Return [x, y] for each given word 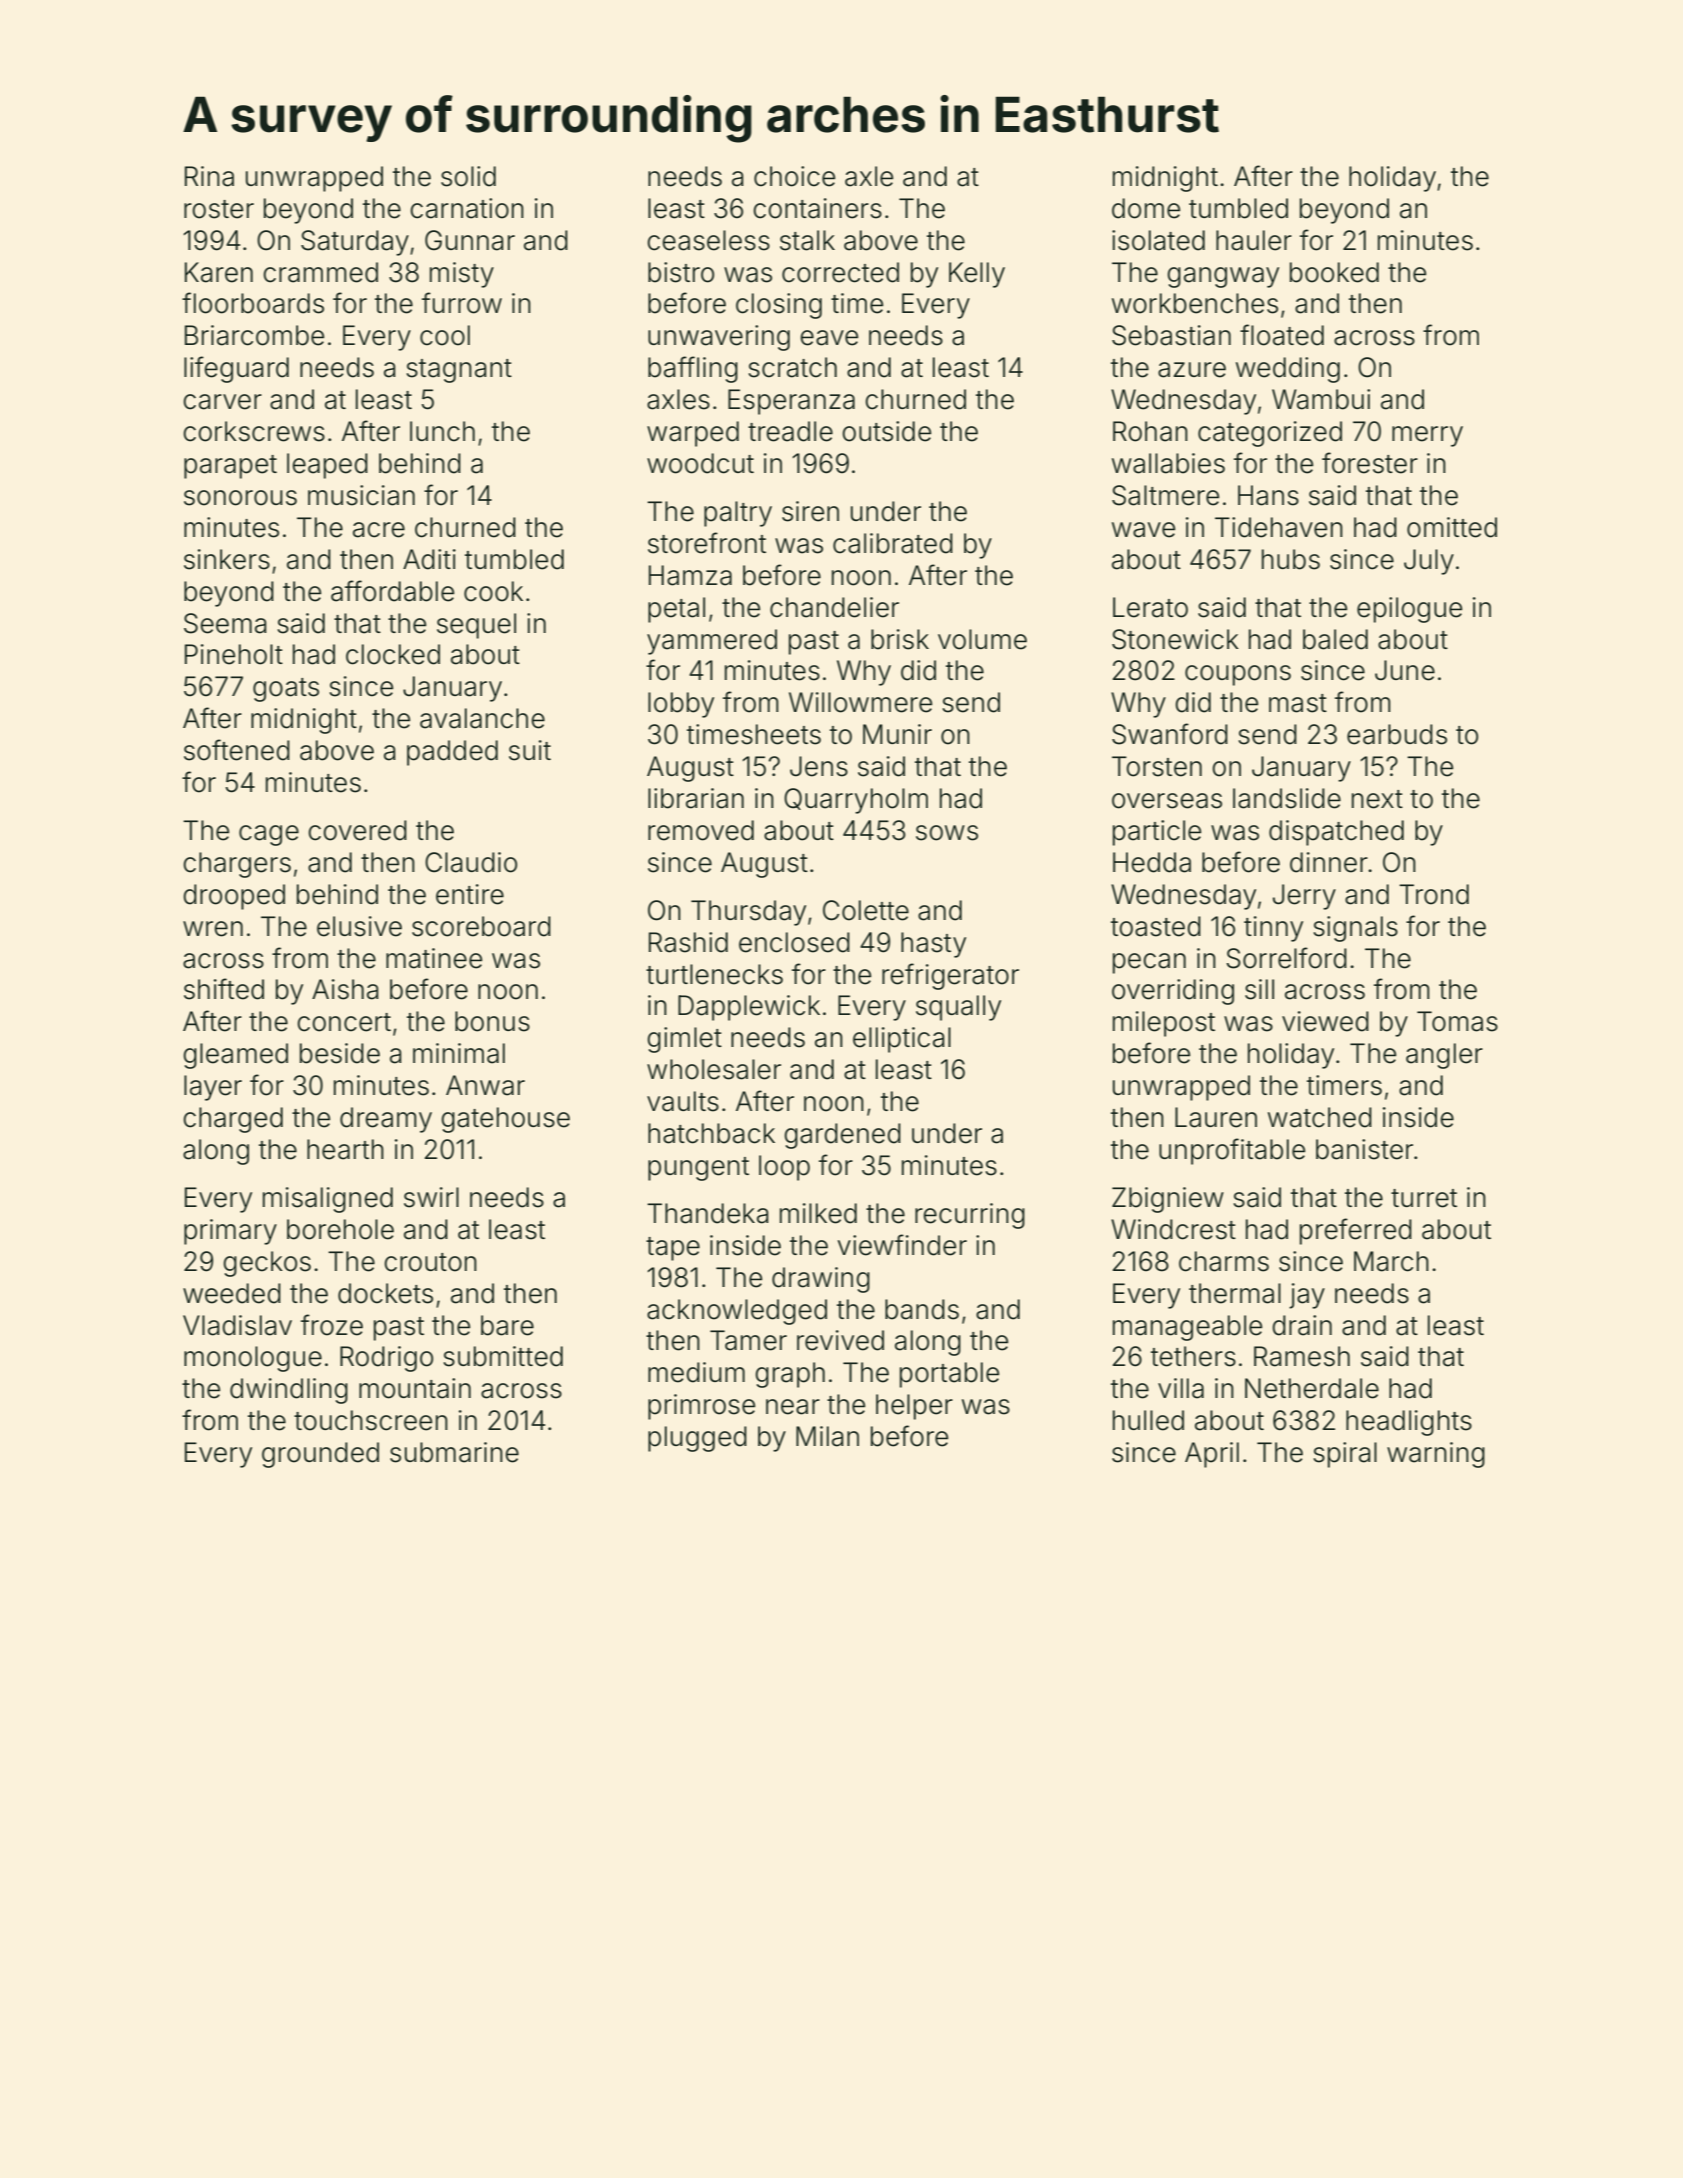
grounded [320, 1455]
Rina [209, 176]
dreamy [386, 1120]
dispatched [1336, 833]
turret [1424, 1198]
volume [982, 639]
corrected [840, 272]
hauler [1254, 240]
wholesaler [714, 1069]
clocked [393, 654]
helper [914, 1407]
